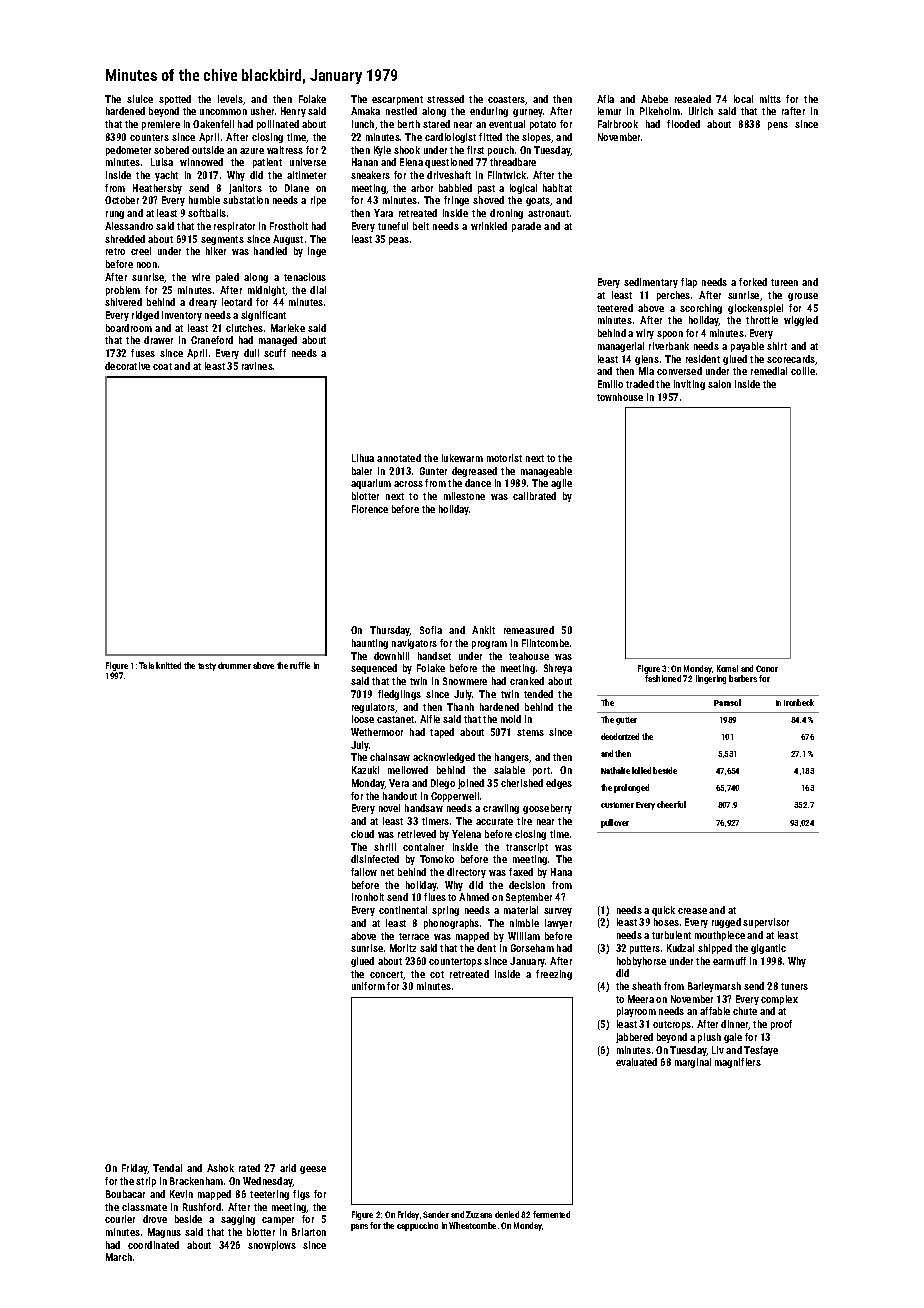  I want to click on teetered, so click(615, 308).
